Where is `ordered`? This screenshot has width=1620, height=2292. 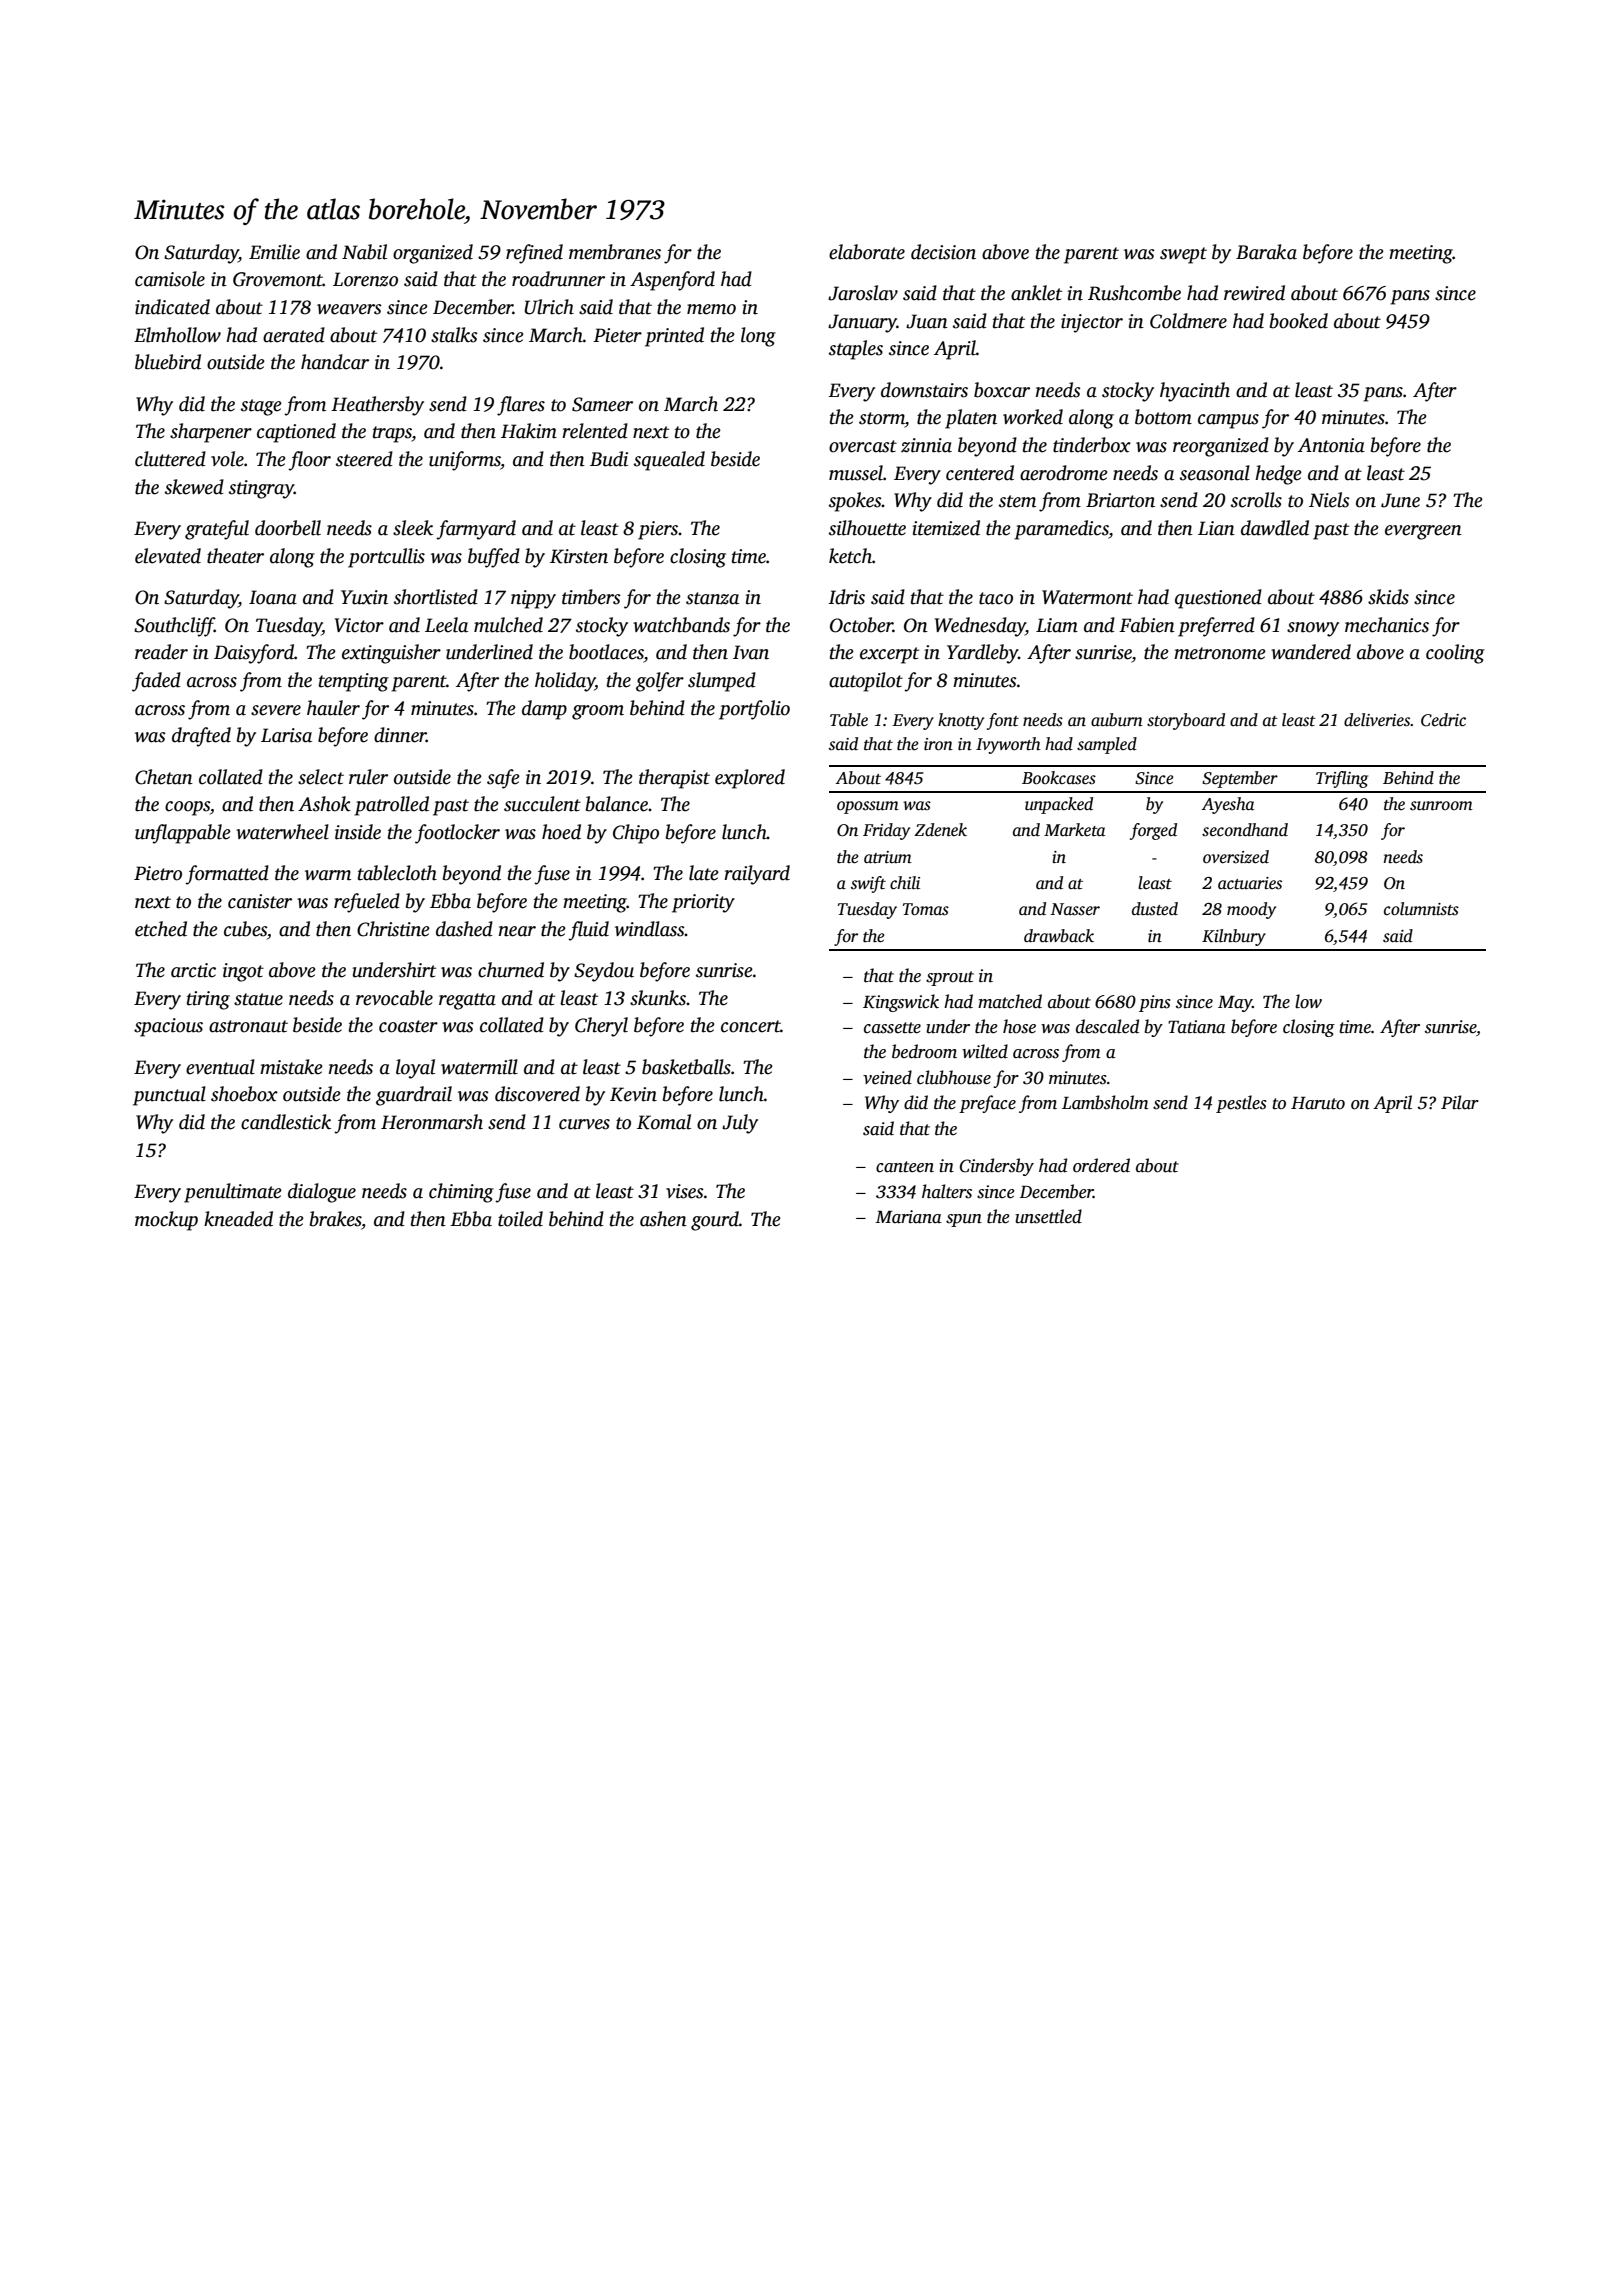 ordered is located at coordinates (1101, 1165).
